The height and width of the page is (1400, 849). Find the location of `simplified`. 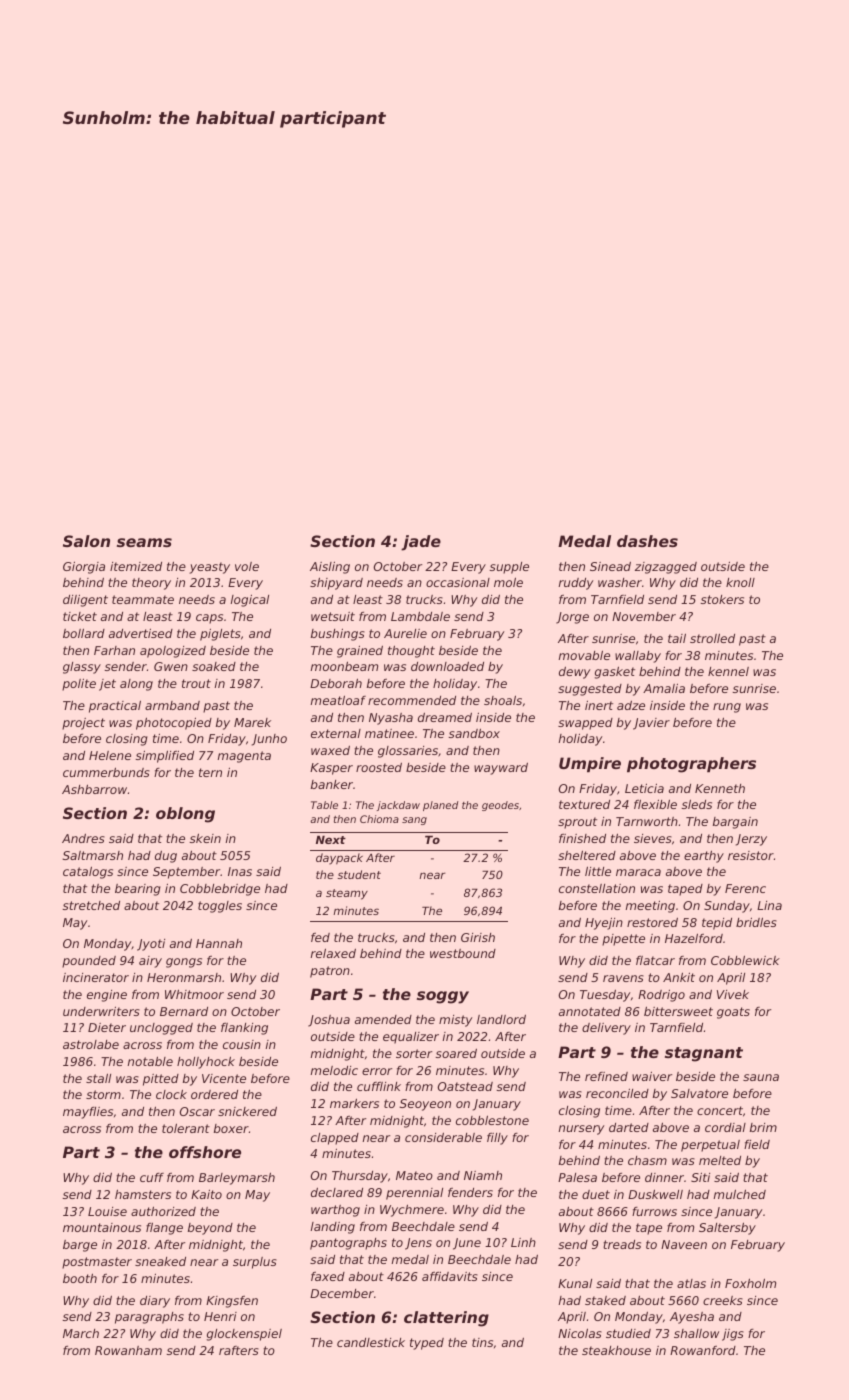

simplified is located at coordinates (165, 757).
